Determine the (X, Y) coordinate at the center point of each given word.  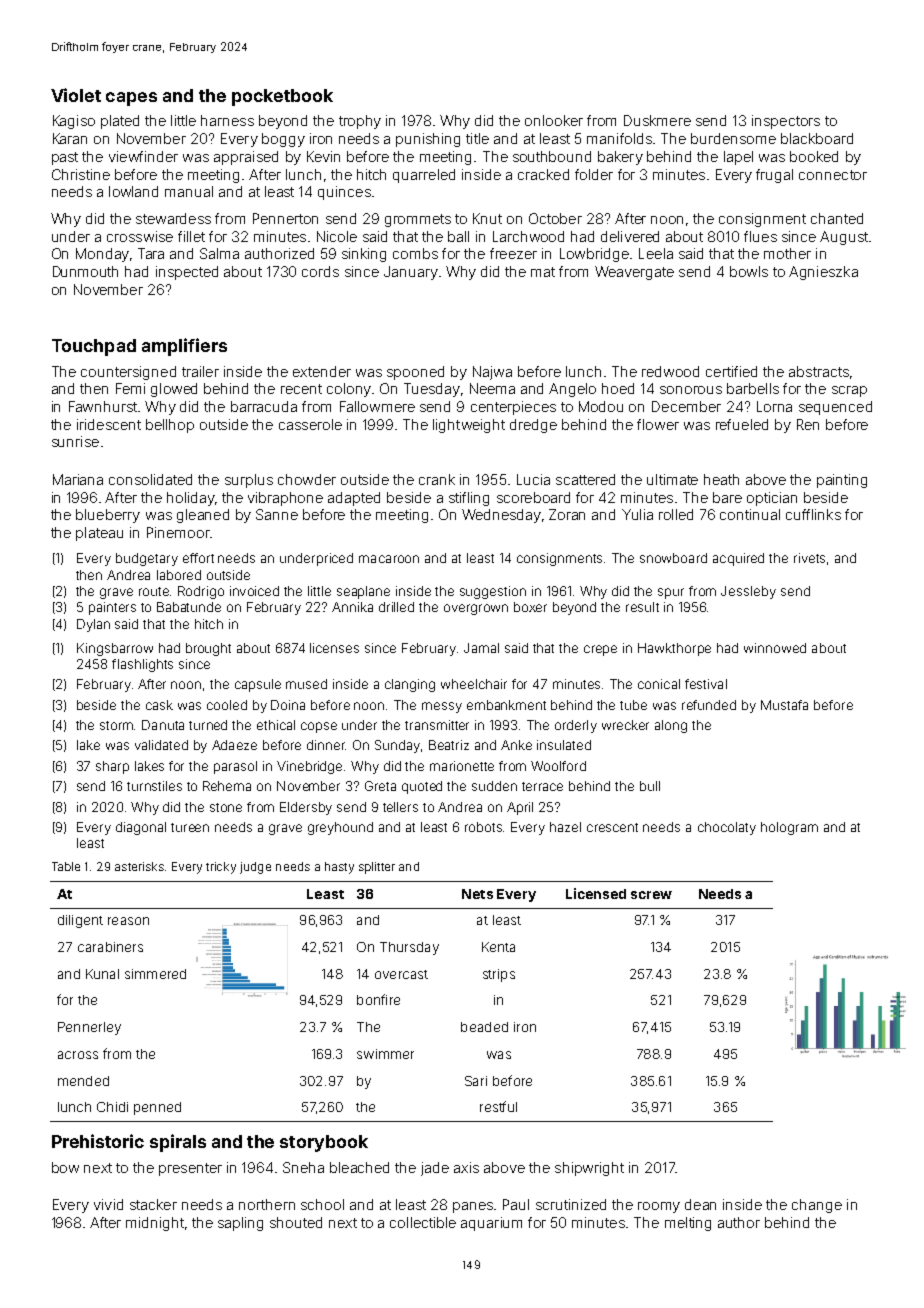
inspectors (786, 122)
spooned (415, 373)
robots (483, 827)
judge (255, 868)
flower (658, 424)
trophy (360, 122)
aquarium (491, 1224)
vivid (108, 1204)
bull (650, 786)
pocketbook (282, 97)
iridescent (109, 424)
